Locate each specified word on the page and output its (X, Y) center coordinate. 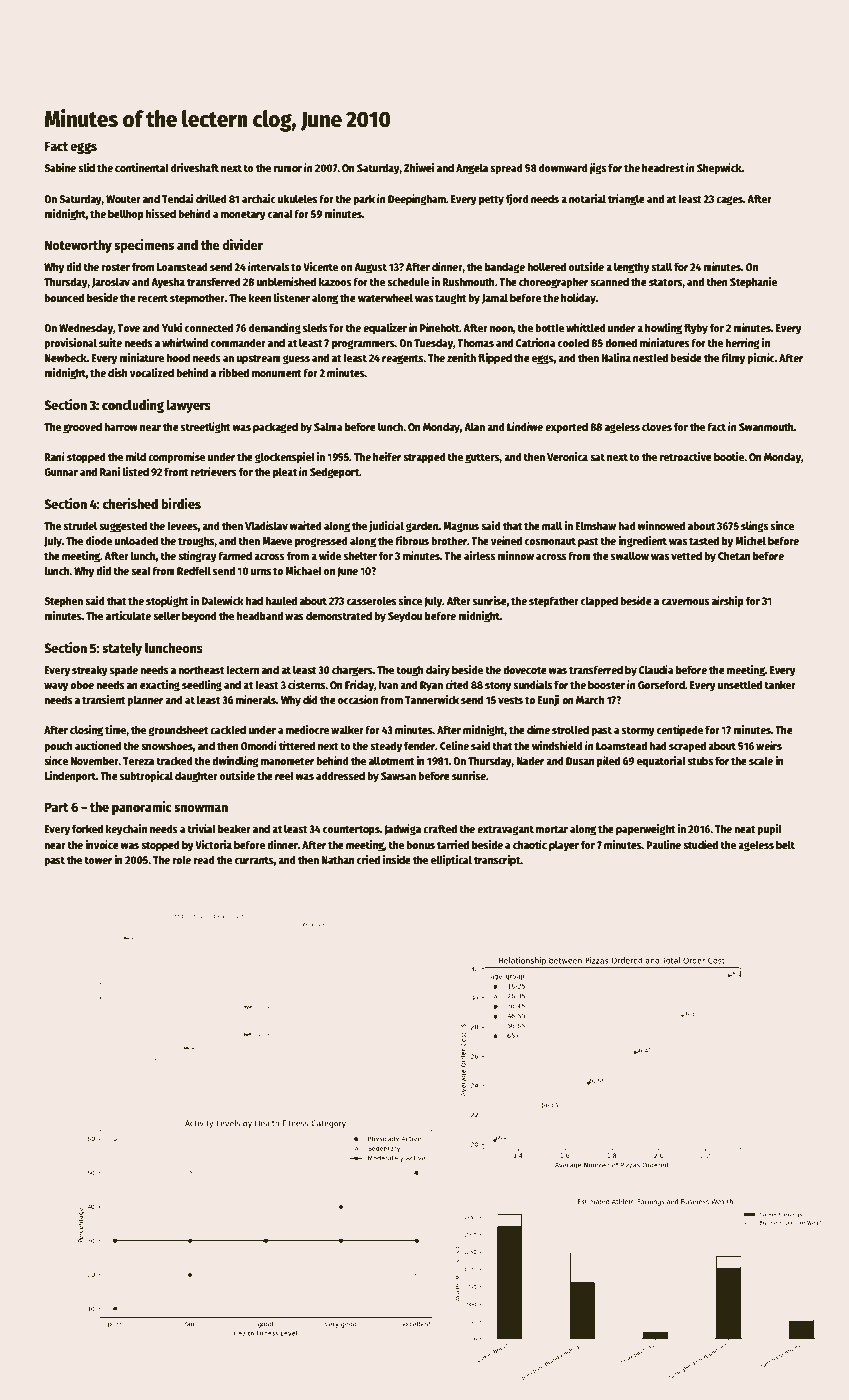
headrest (663, 167)
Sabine (60, 167)
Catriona (535, 342)
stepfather (554, 602)
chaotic (530, 844)
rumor (288, 169)
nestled (650, 357)
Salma (328, 426)
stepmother (197, 299)
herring (742, 344)
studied (700, 844)
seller (166, 615)
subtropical (146, 777)
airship (728, 602)
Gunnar (61, 472)
